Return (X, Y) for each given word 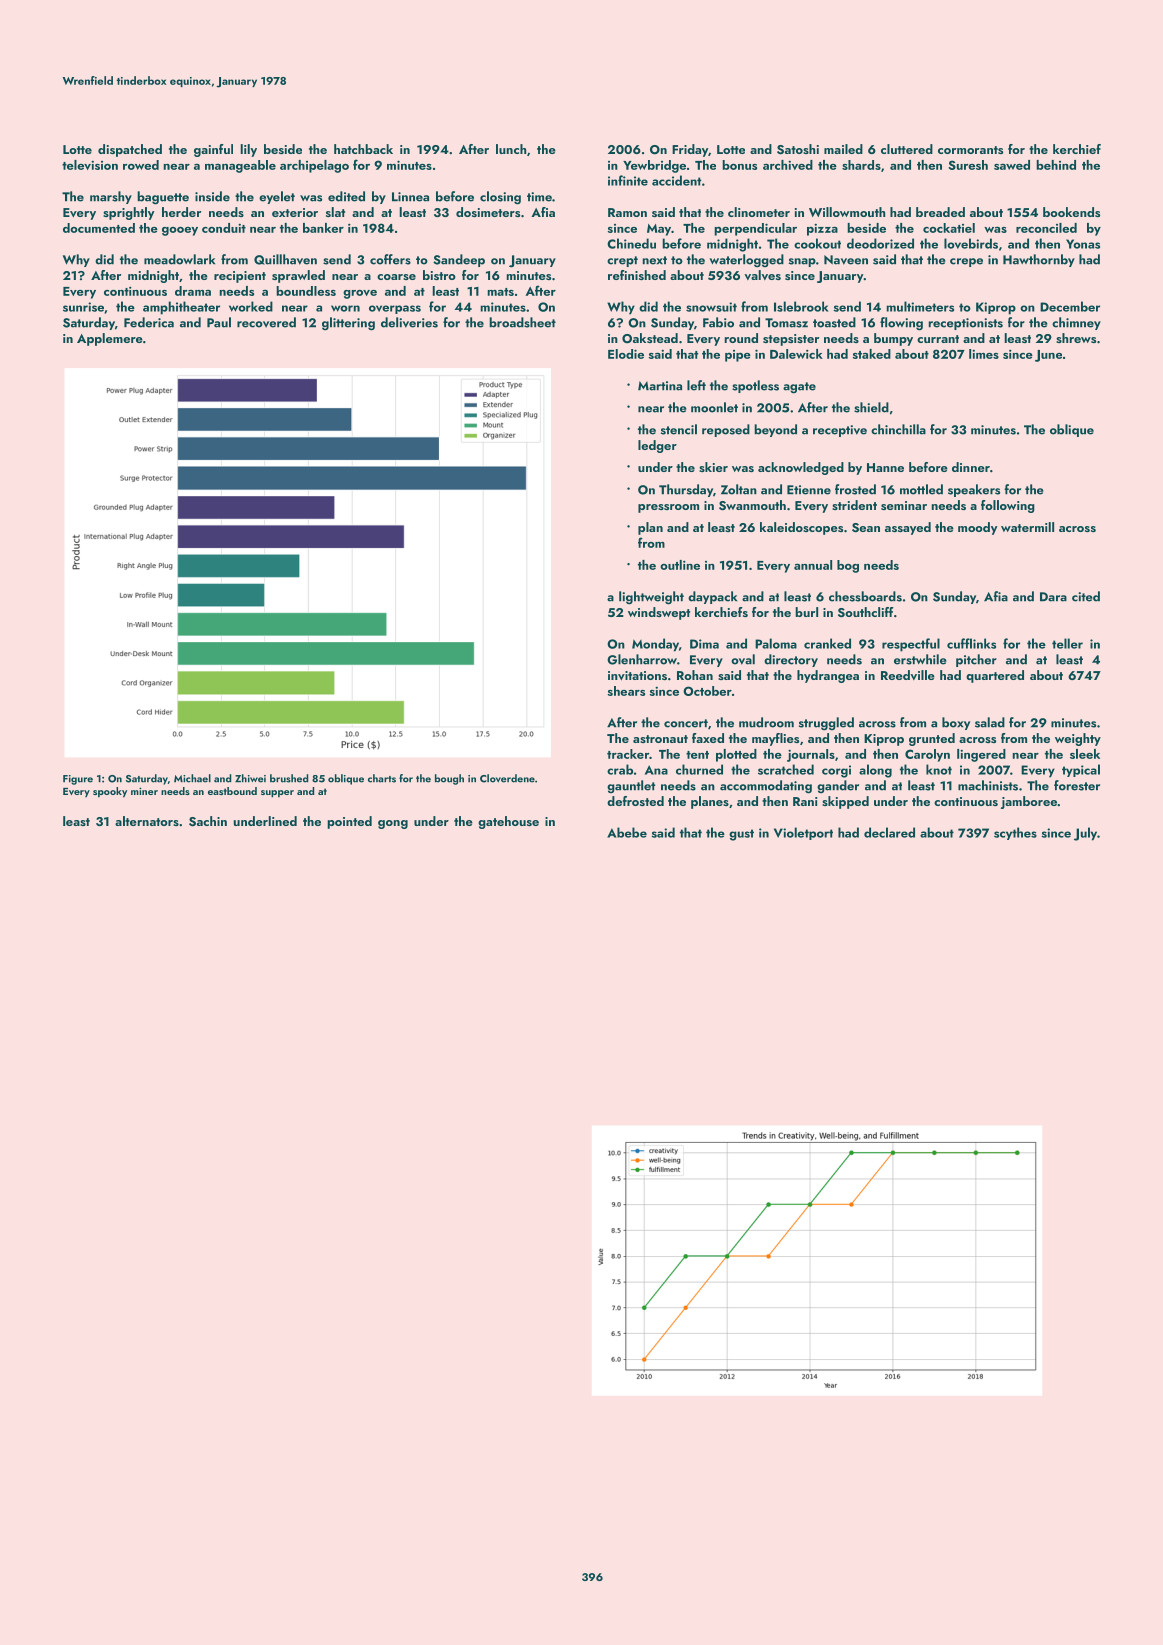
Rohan (695, 675)
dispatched (130, 150)
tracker (628, 754)
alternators (147, 821)
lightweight (651, 598)
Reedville (908, 675)
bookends (1071, 212)
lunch (511, 149)
